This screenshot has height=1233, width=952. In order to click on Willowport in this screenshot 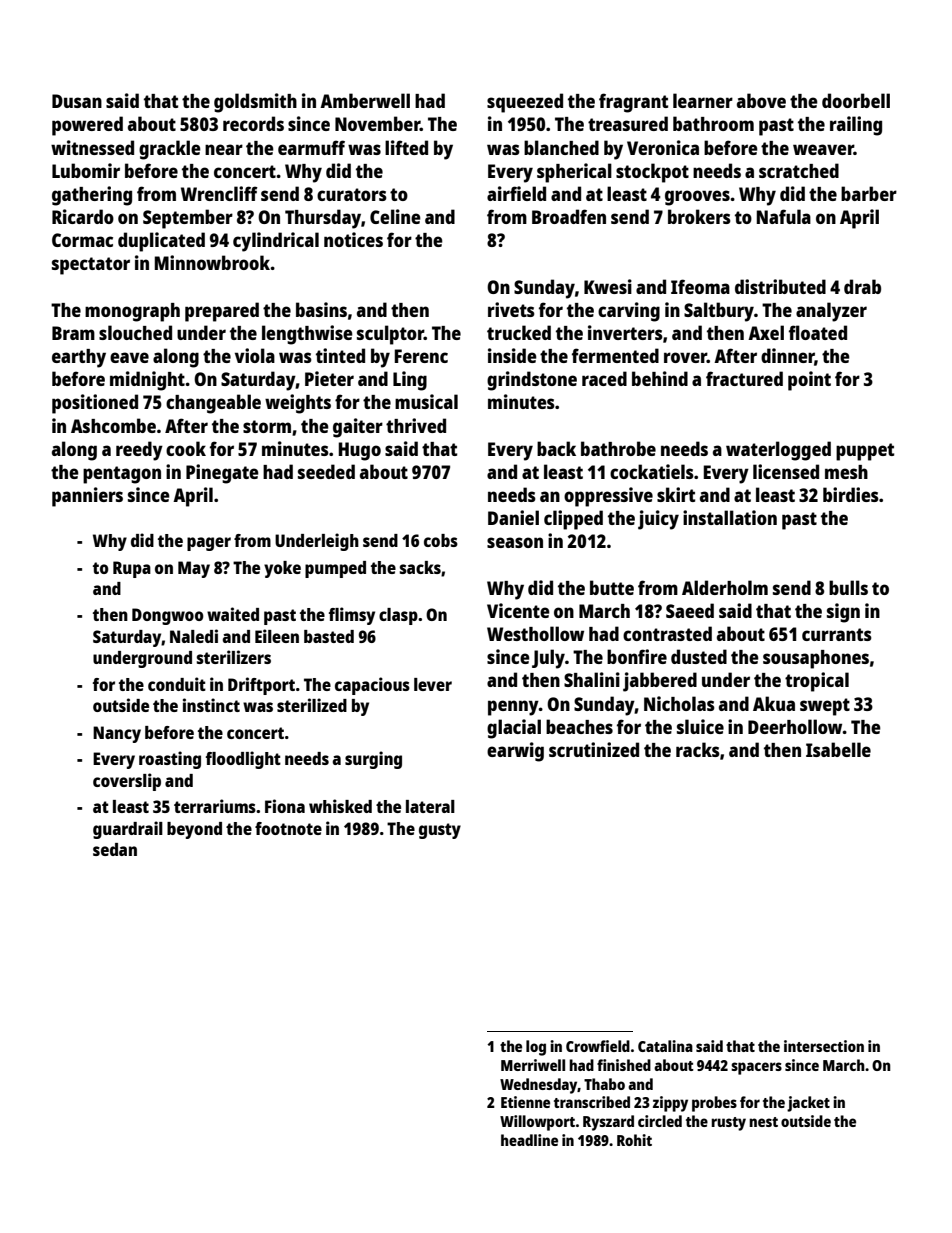, I will do `click(537, 1123)`.
